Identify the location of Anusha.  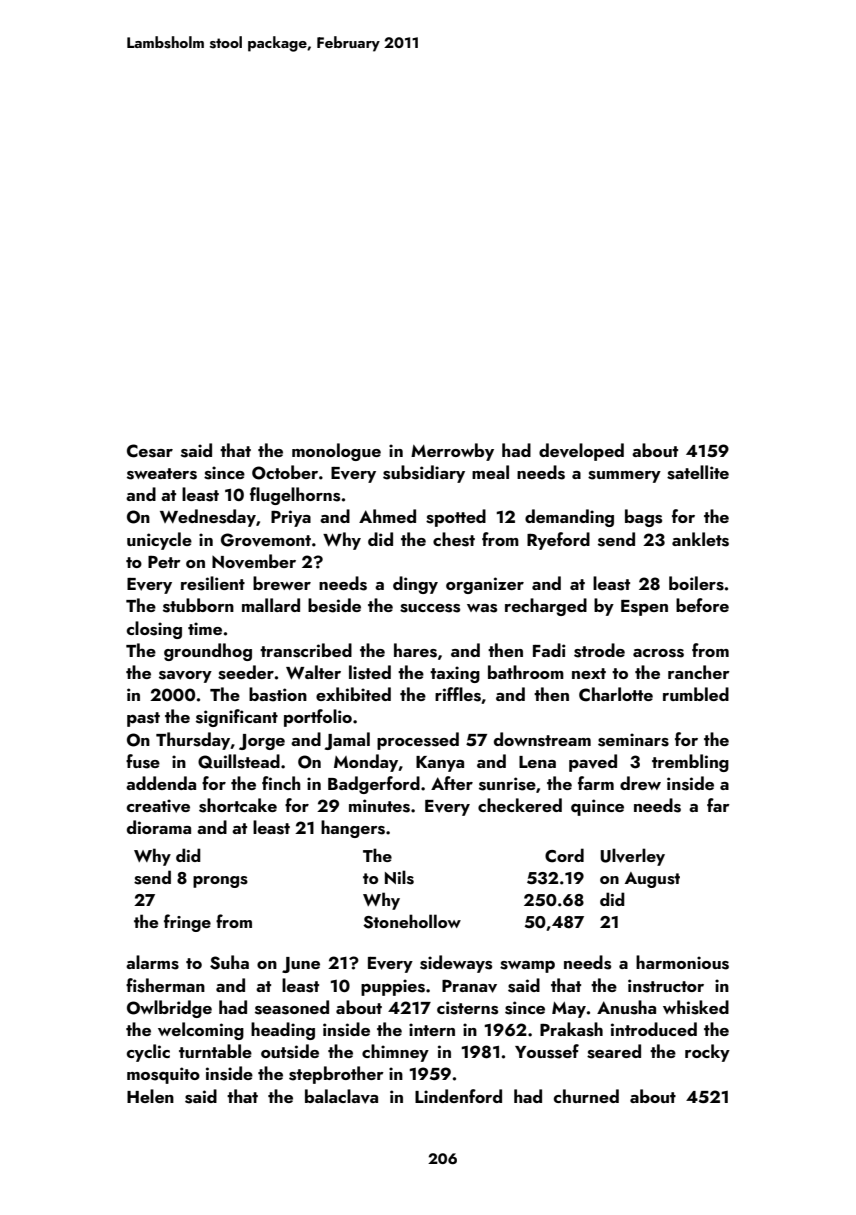
(626, 1007).
